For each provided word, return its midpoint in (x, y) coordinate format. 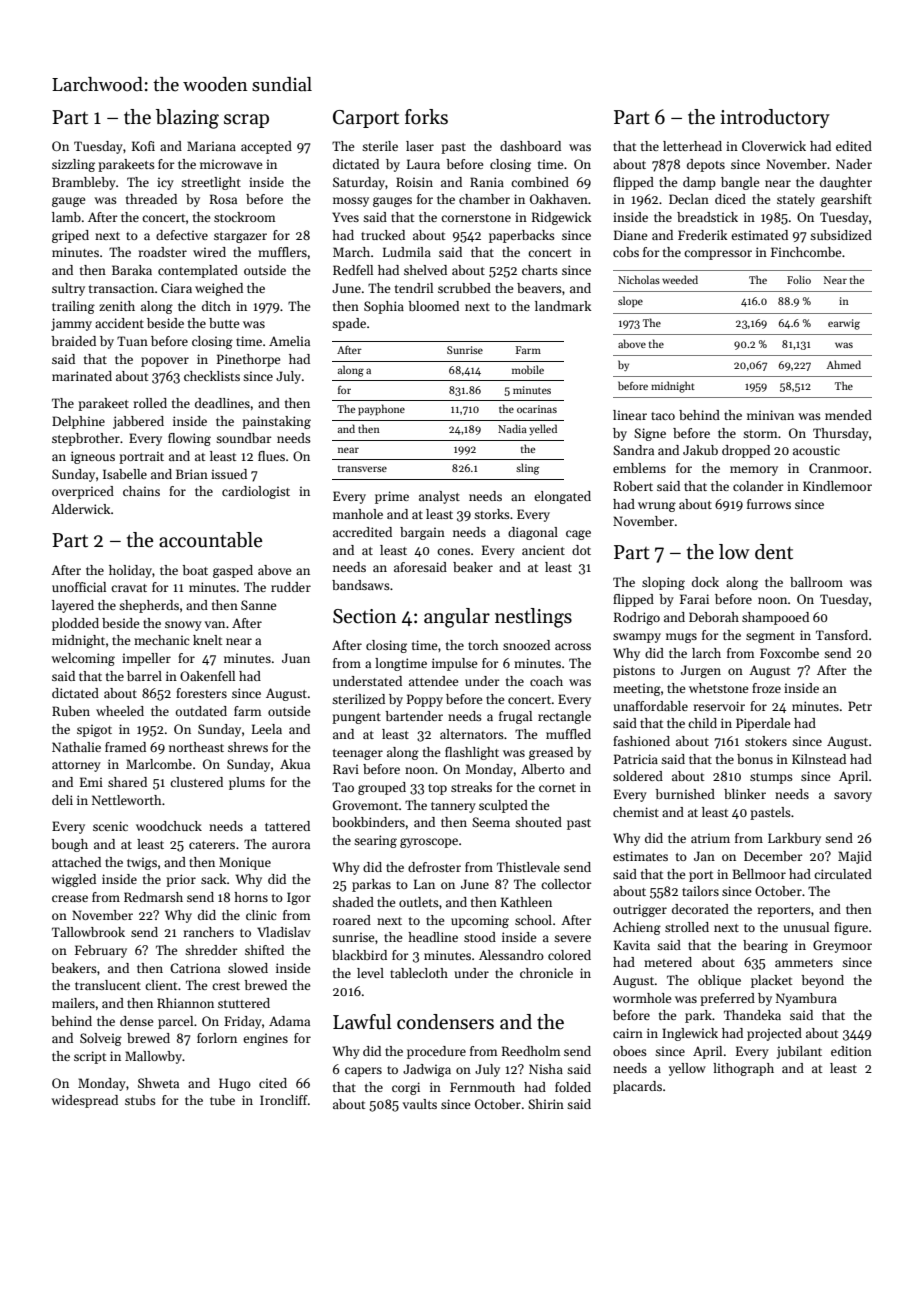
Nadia (512, 428)
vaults (420, 1104)
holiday (130, 571)
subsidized (841, 235)
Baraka (132, 270)
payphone (381, 409)
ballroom (816, 582)
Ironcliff (284, 1100)
